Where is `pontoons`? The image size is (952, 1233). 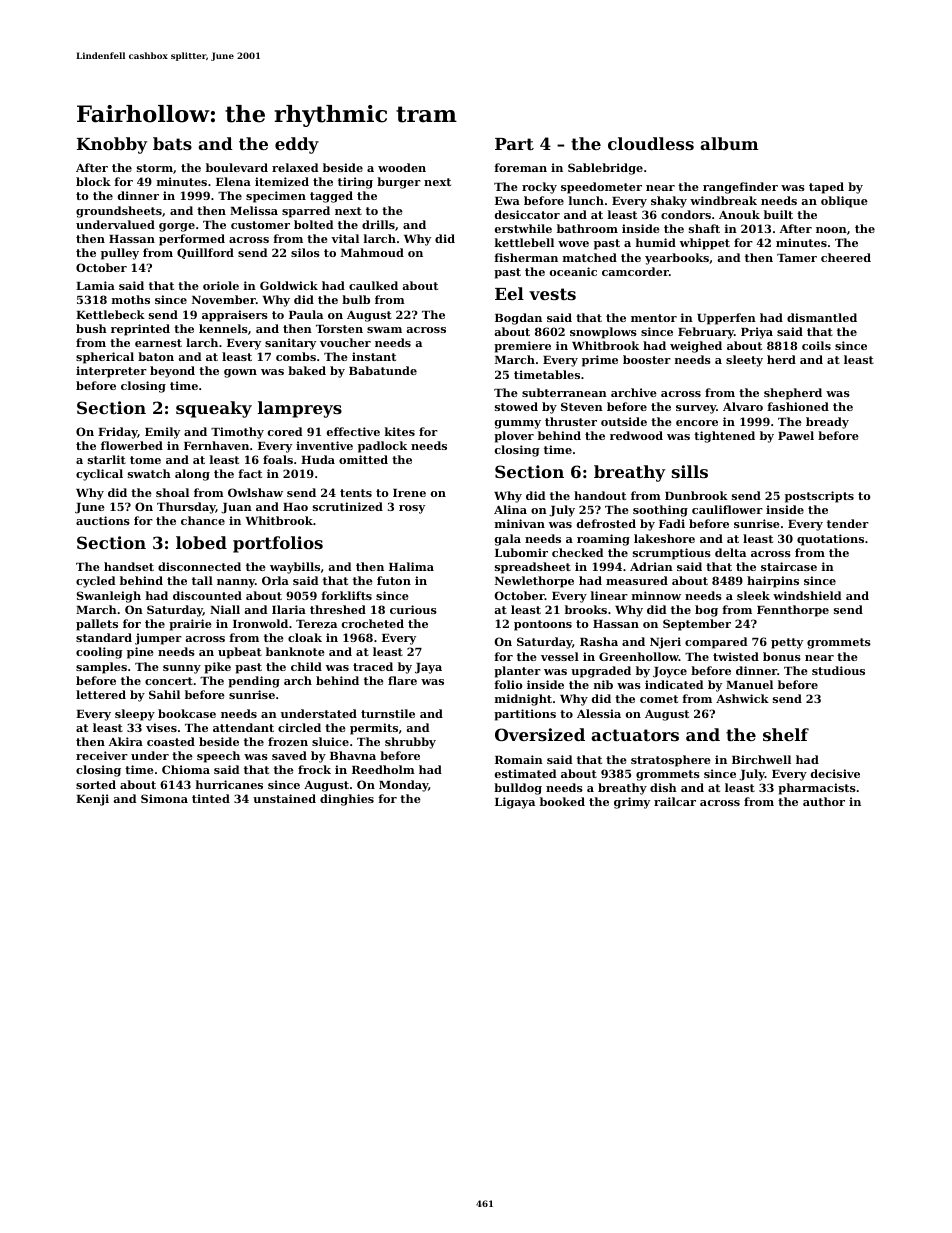
pontoons is located at coordinates (543, 625).
